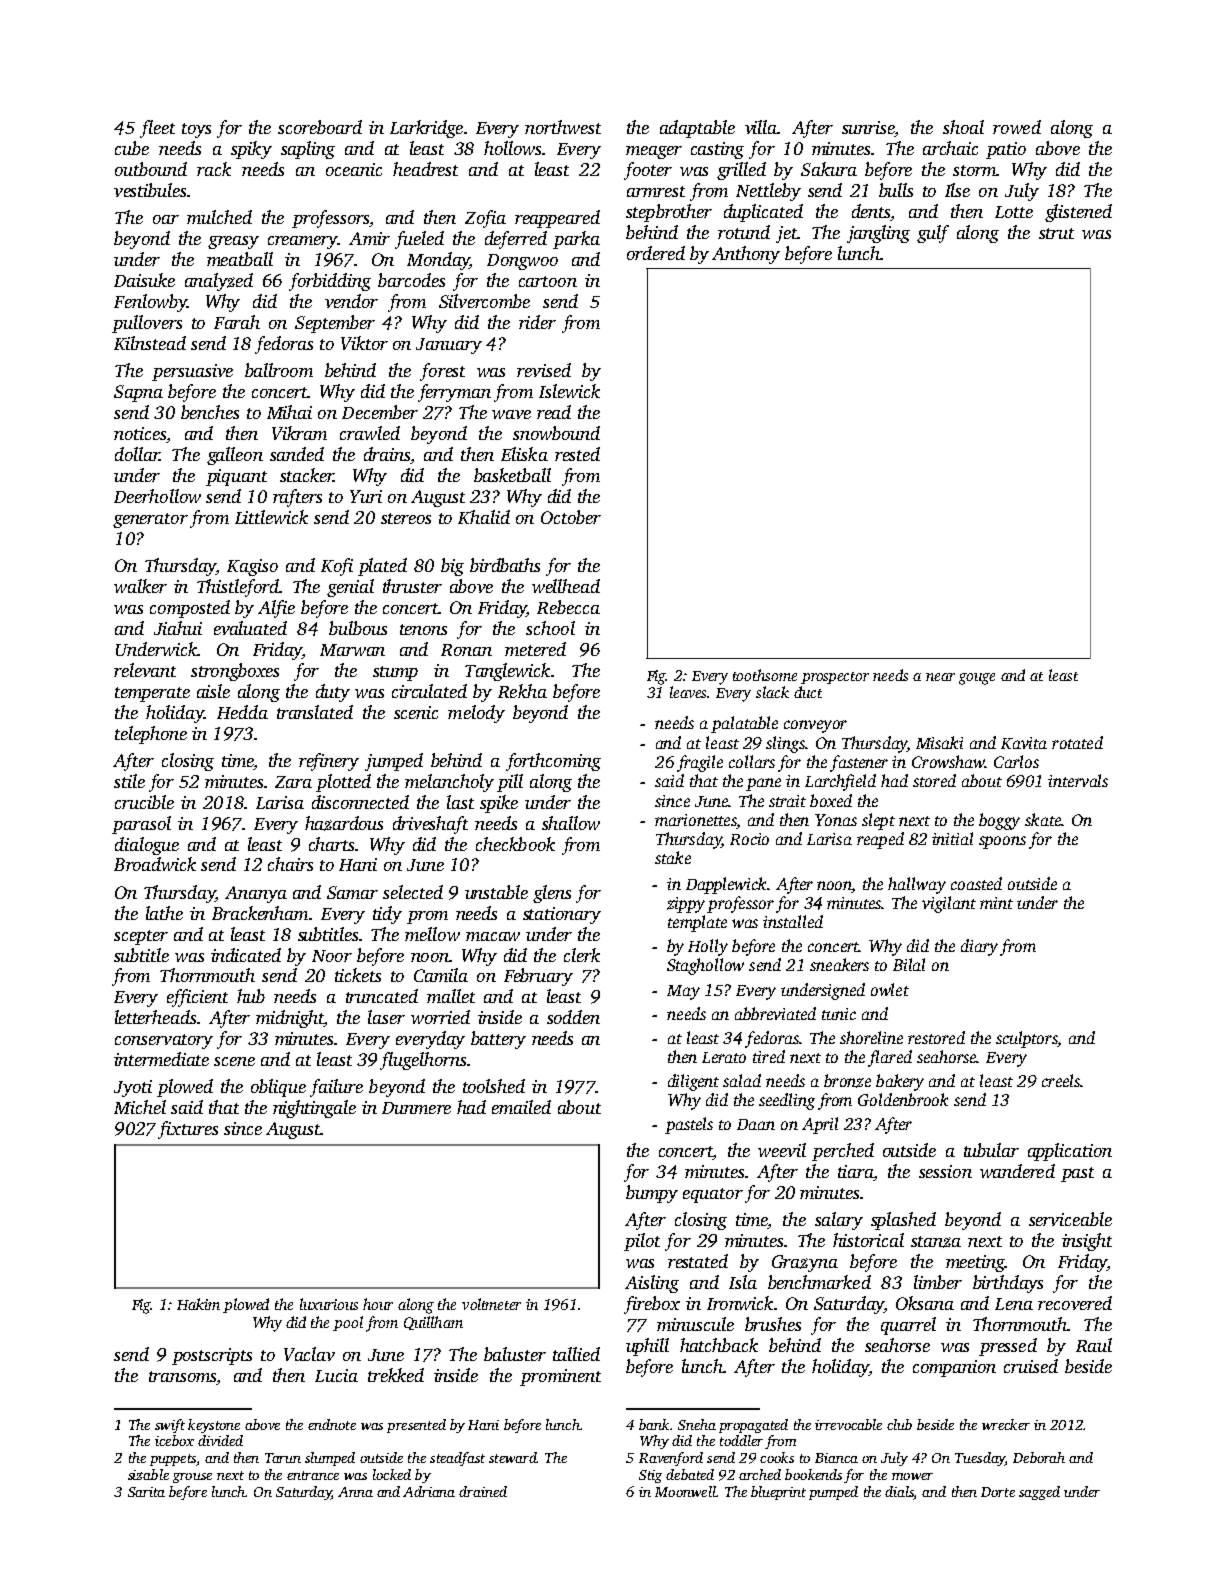 The width and height of the image is (1226, 1587). I want to click on northwest, so click(563, 127).
